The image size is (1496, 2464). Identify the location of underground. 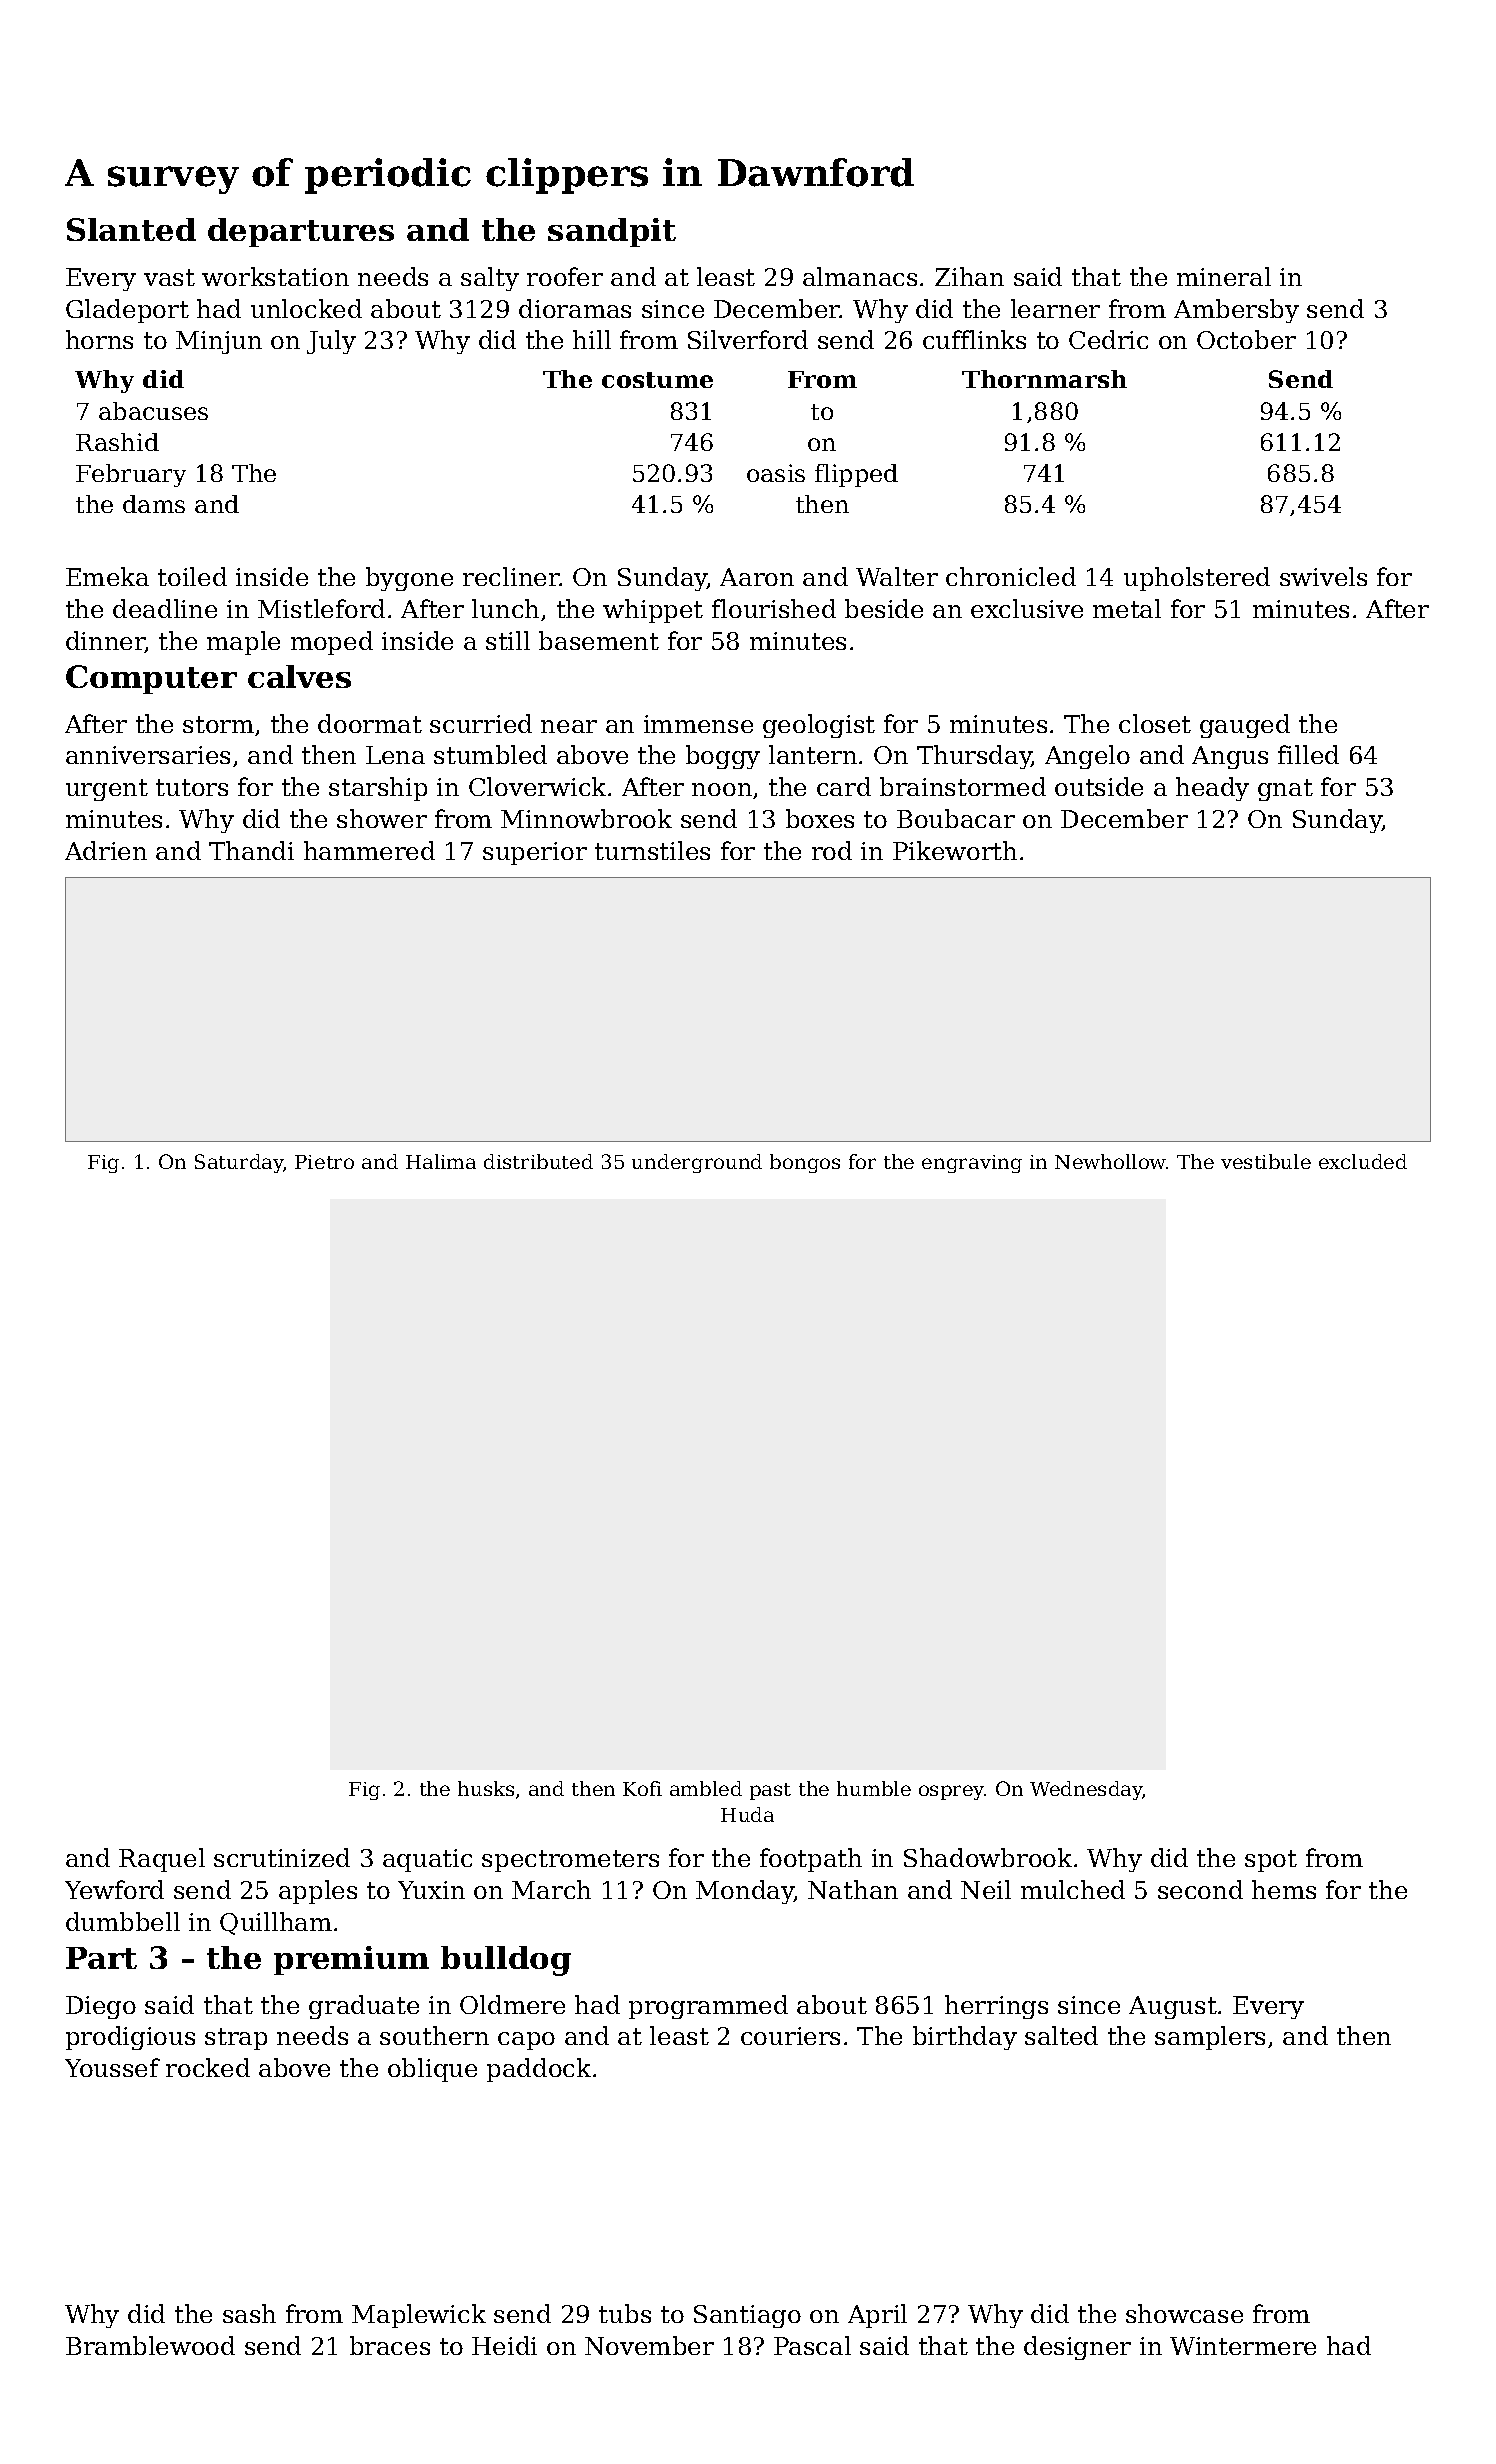
(697, 1163).
